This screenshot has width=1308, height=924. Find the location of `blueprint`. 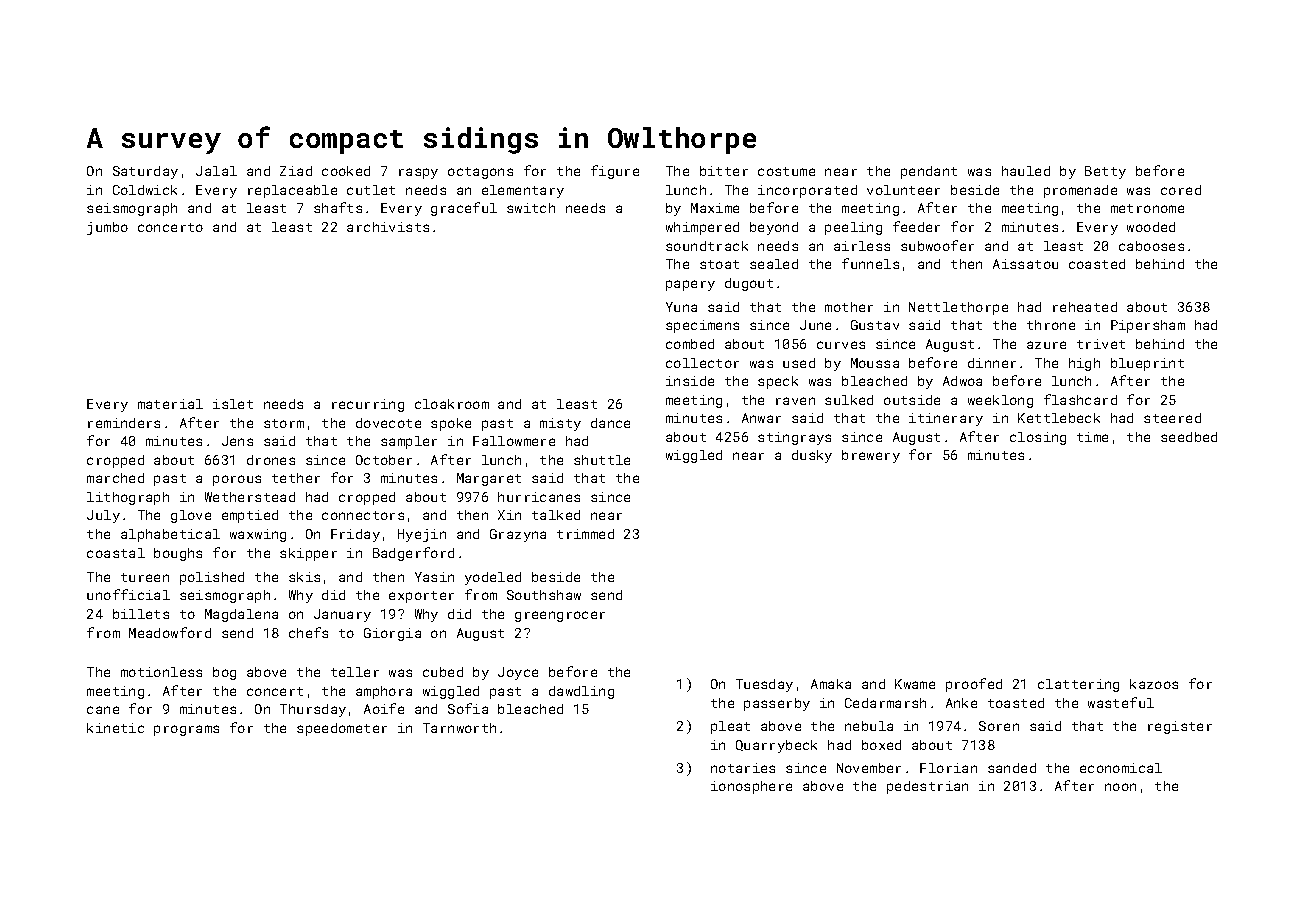

blueprint is located at coordinates (1147, 364).
